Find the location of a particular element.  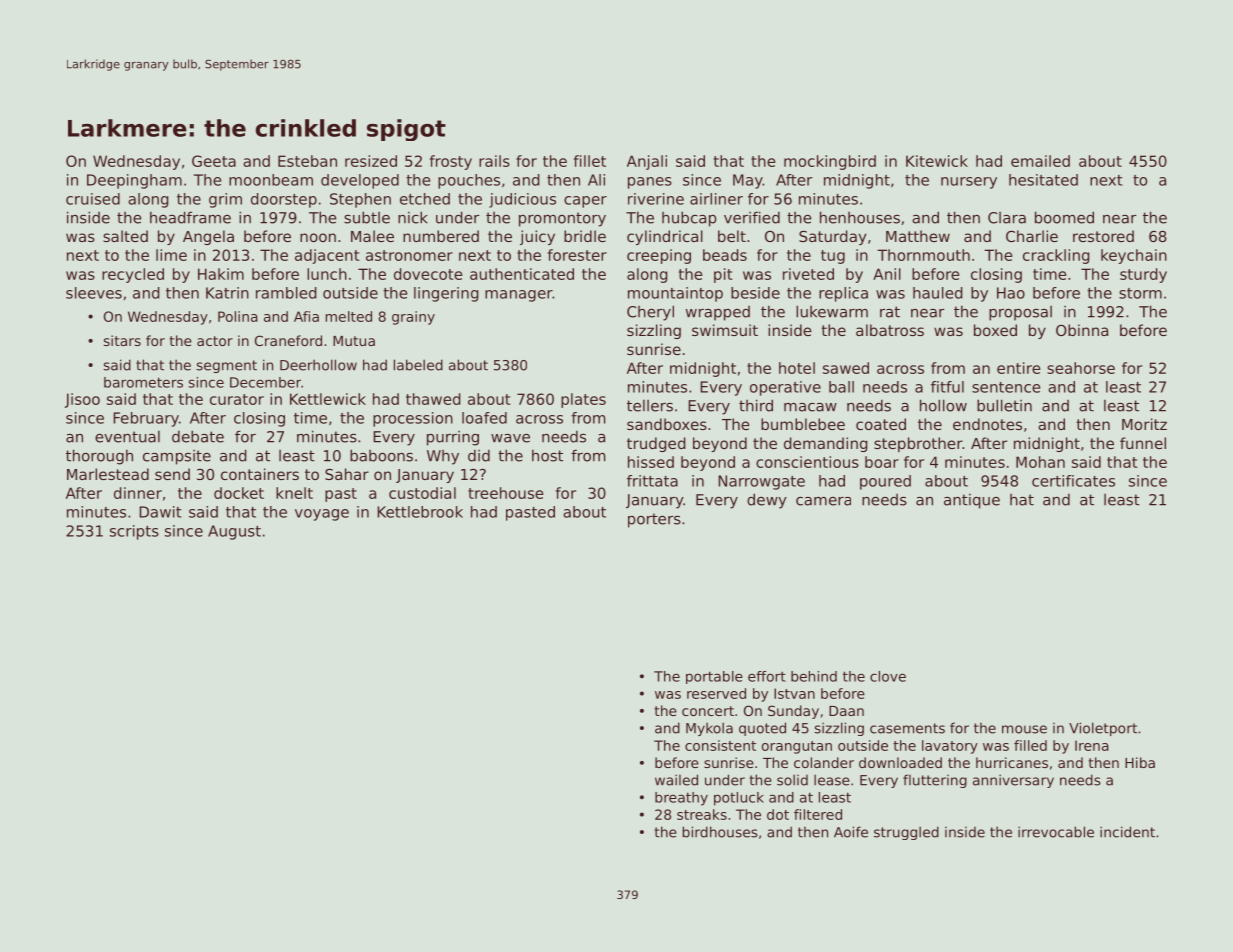

breathy is located at coordinates (681, 799).
